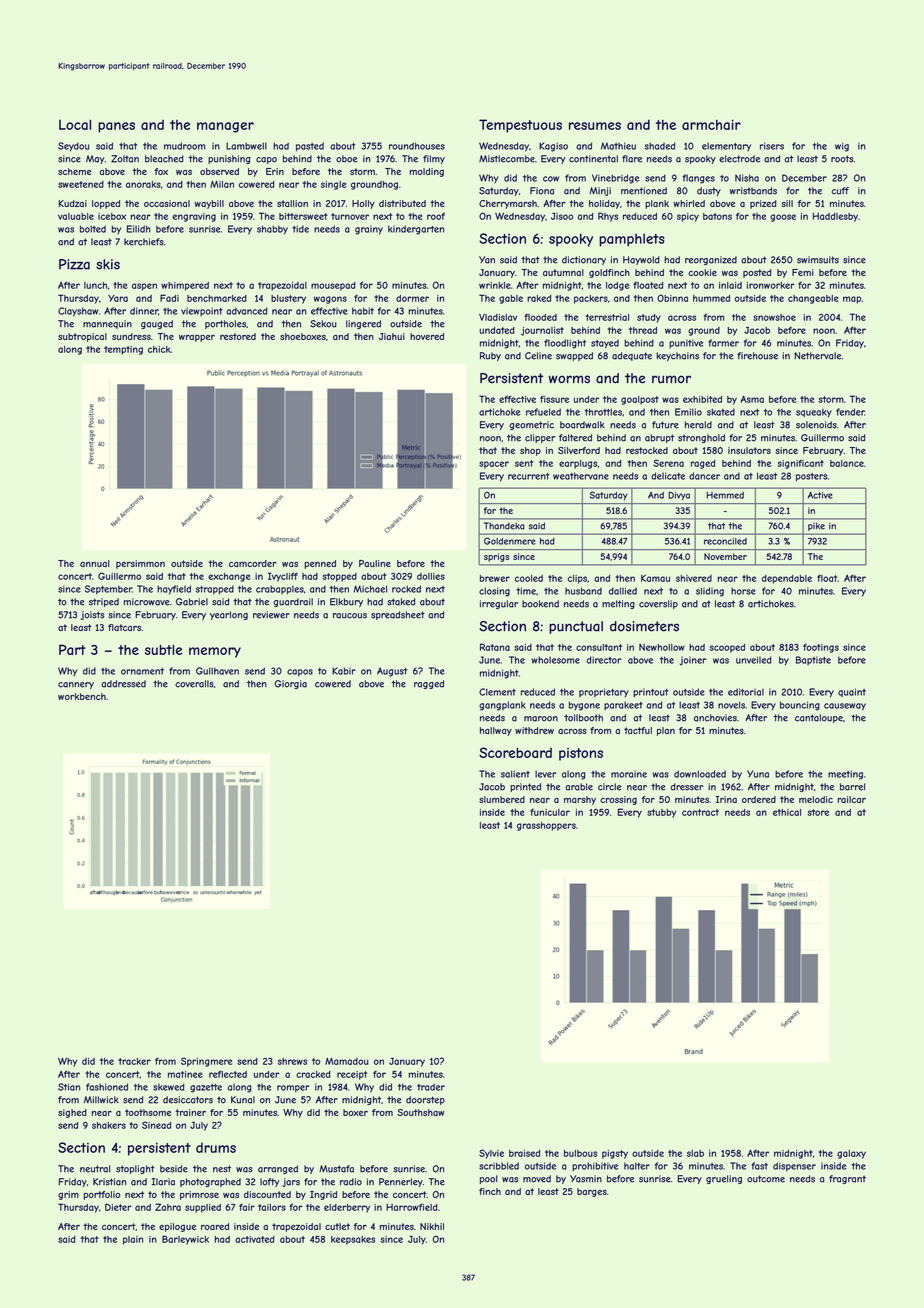 This page has height=1308, width=924. What do you see at coordinates (75, 124) in the page?
I see `Local` at bounding box center [75, 124].
